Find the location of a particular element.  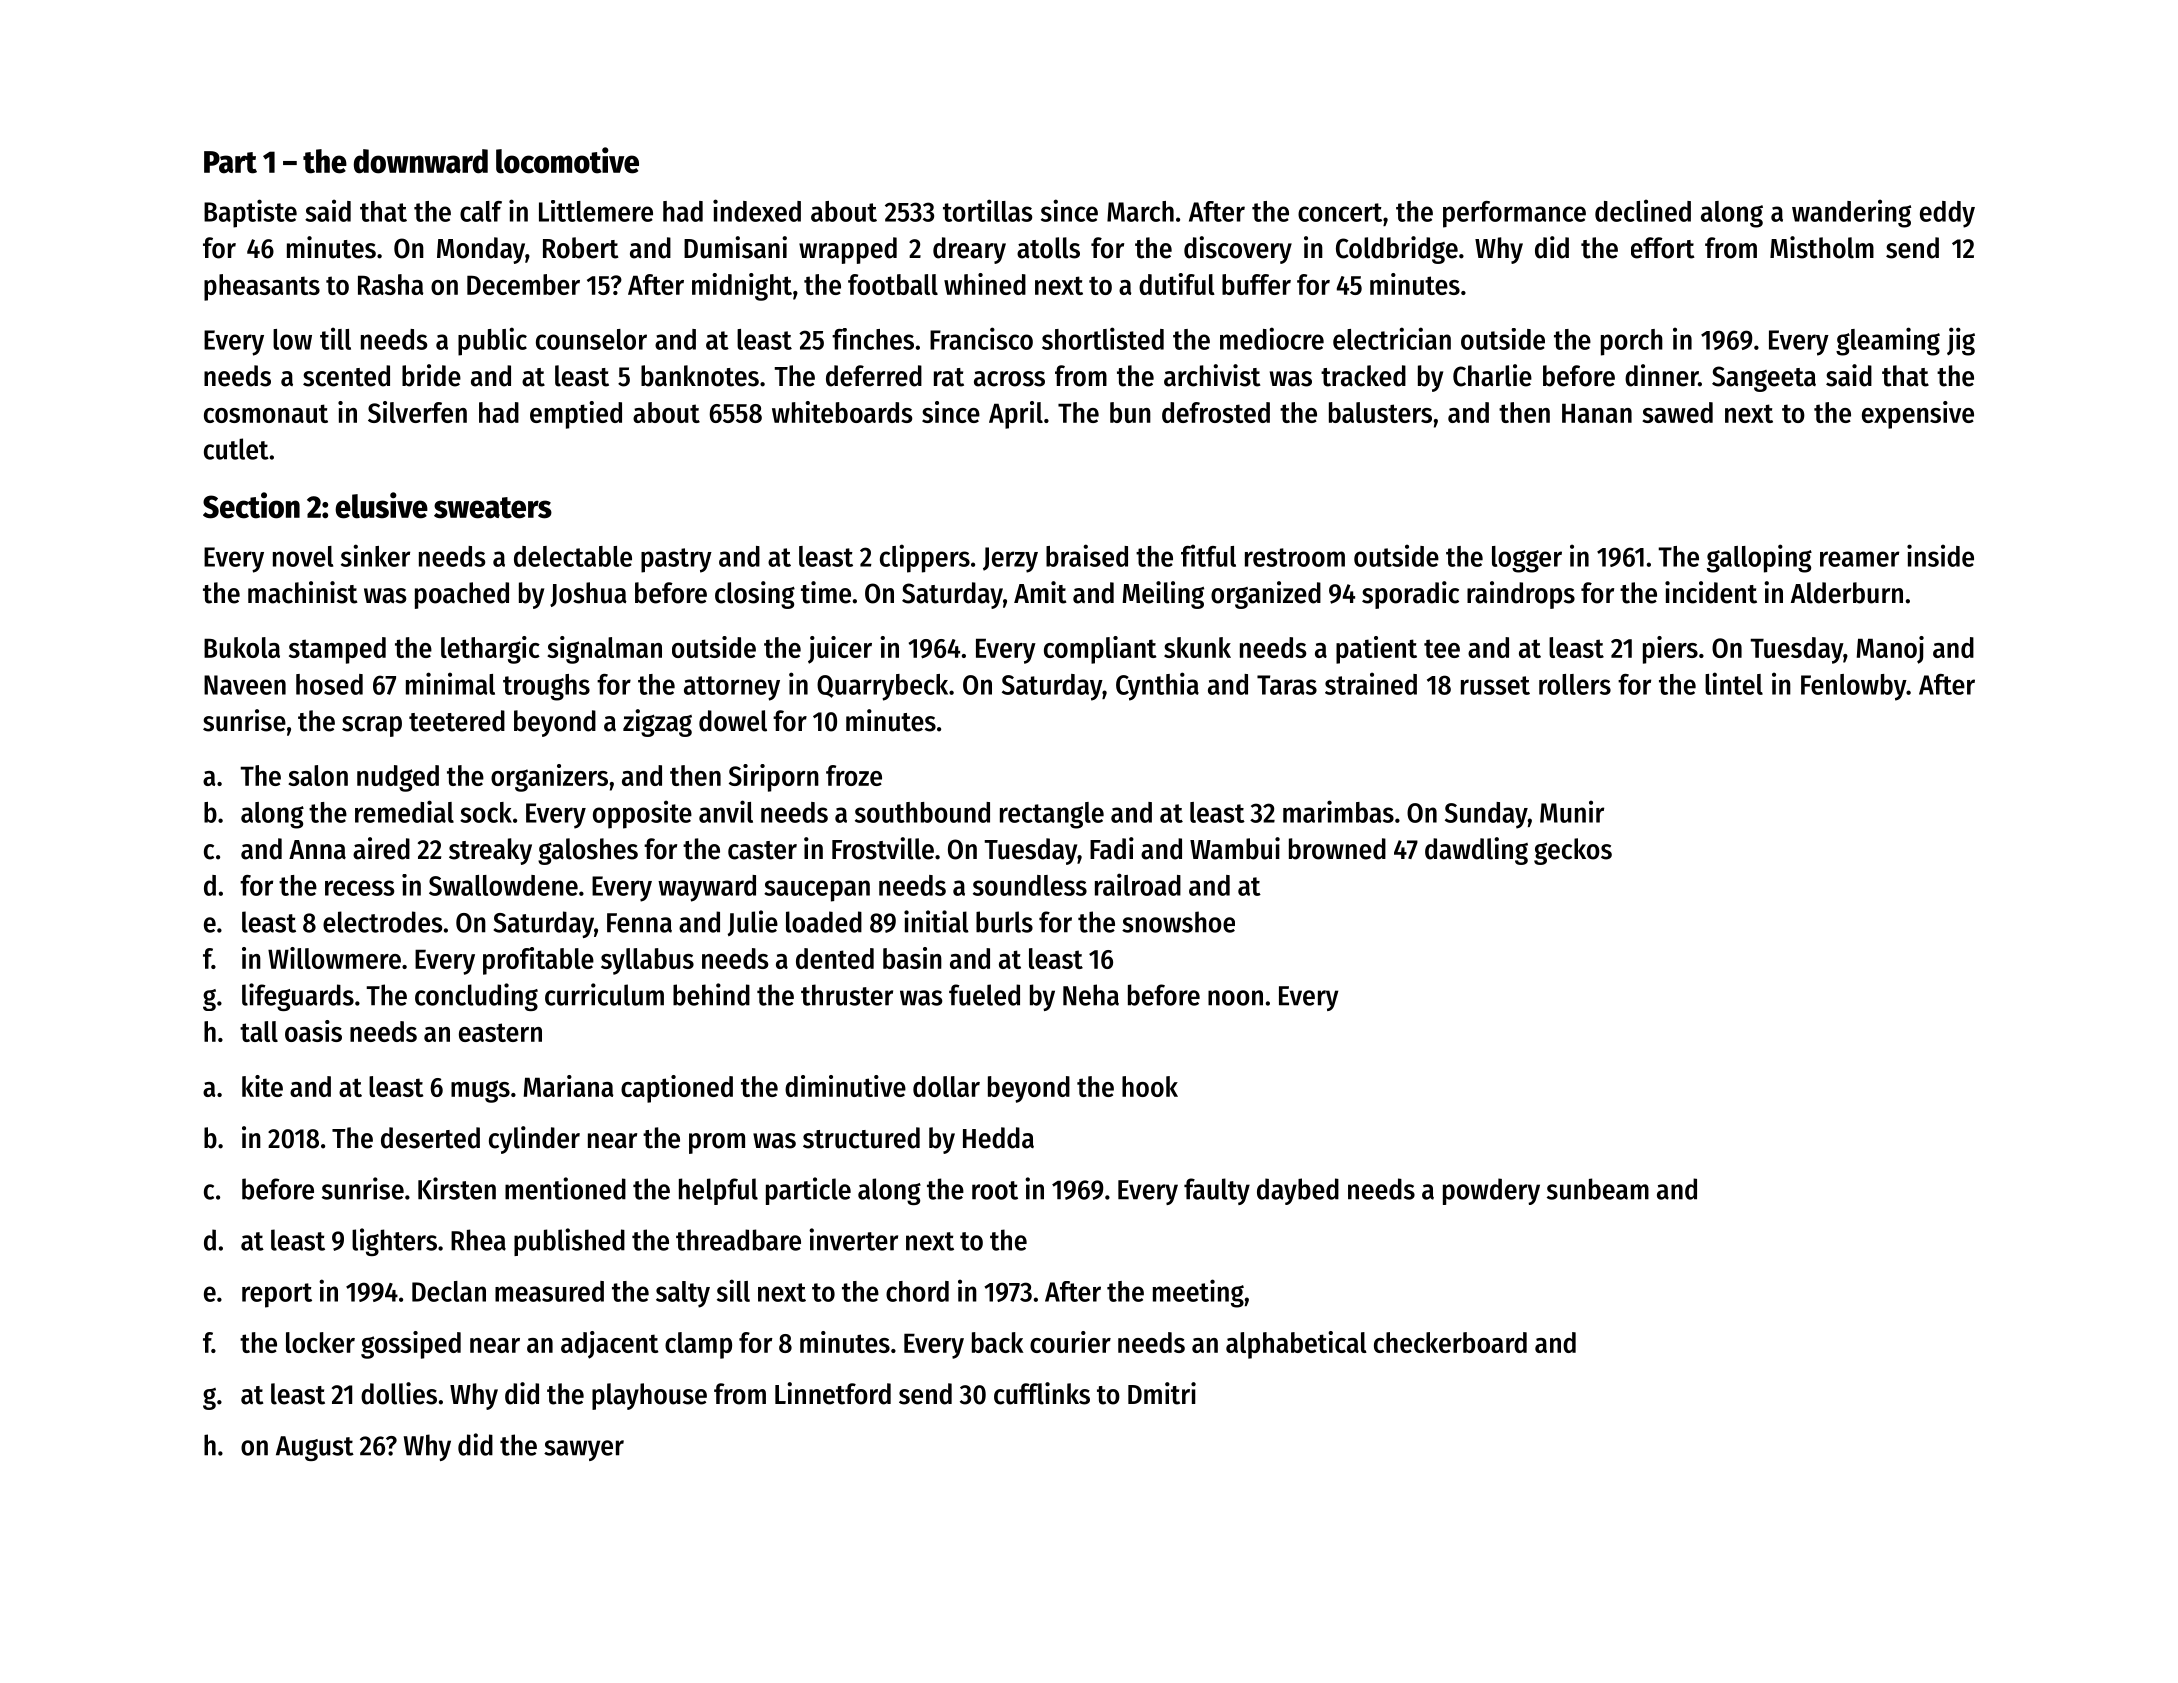

Quarrybeck is located at coordinates (882, 687).
